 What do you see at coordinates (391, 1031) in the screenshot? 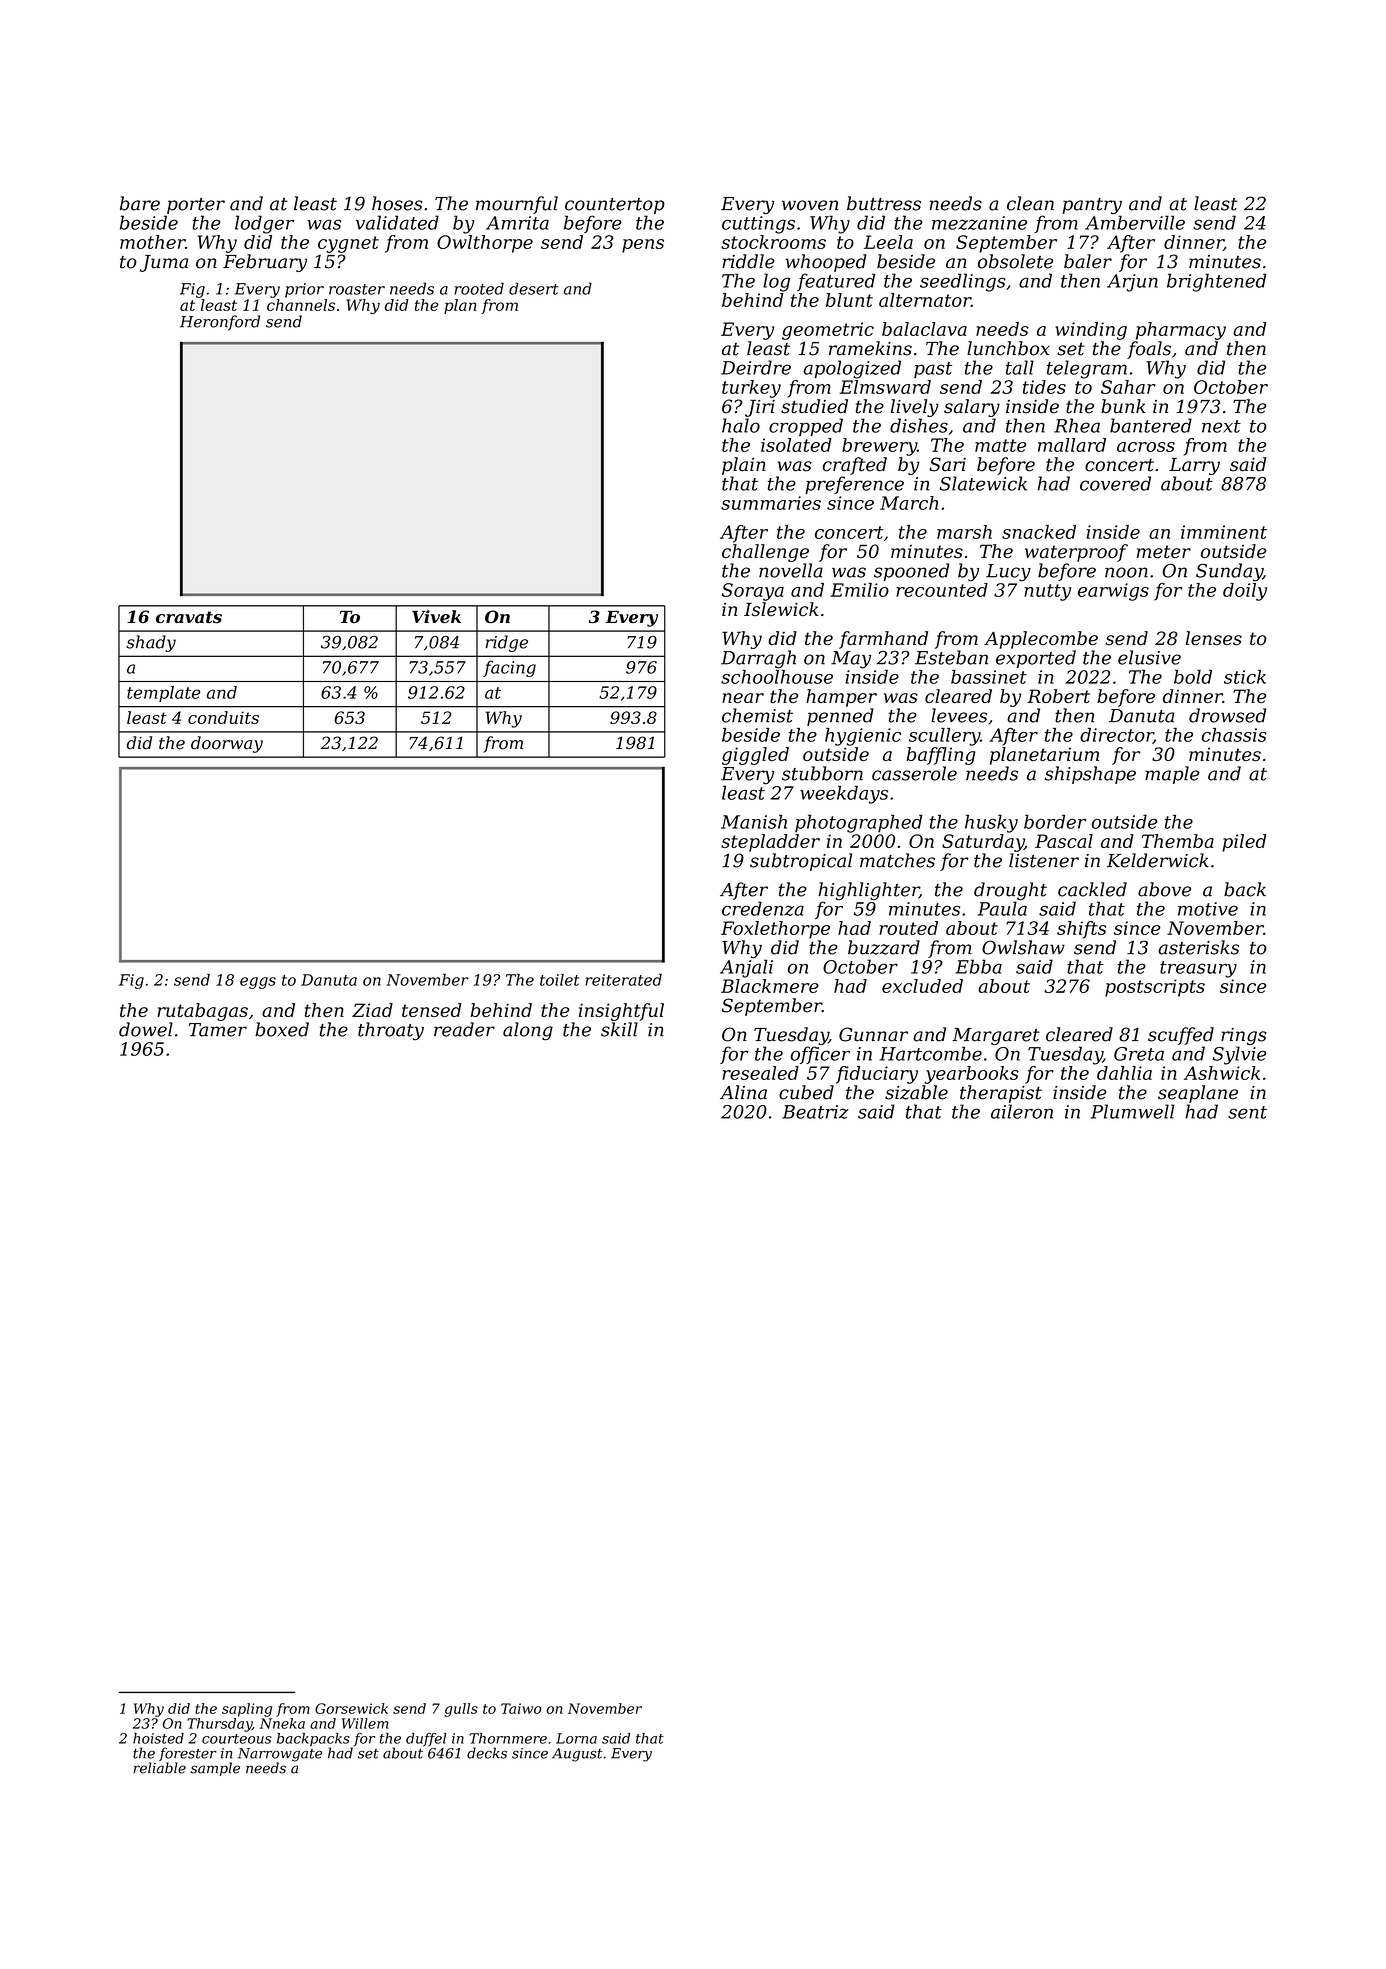
I see `throaty` at bounding box center [391, 1031].
